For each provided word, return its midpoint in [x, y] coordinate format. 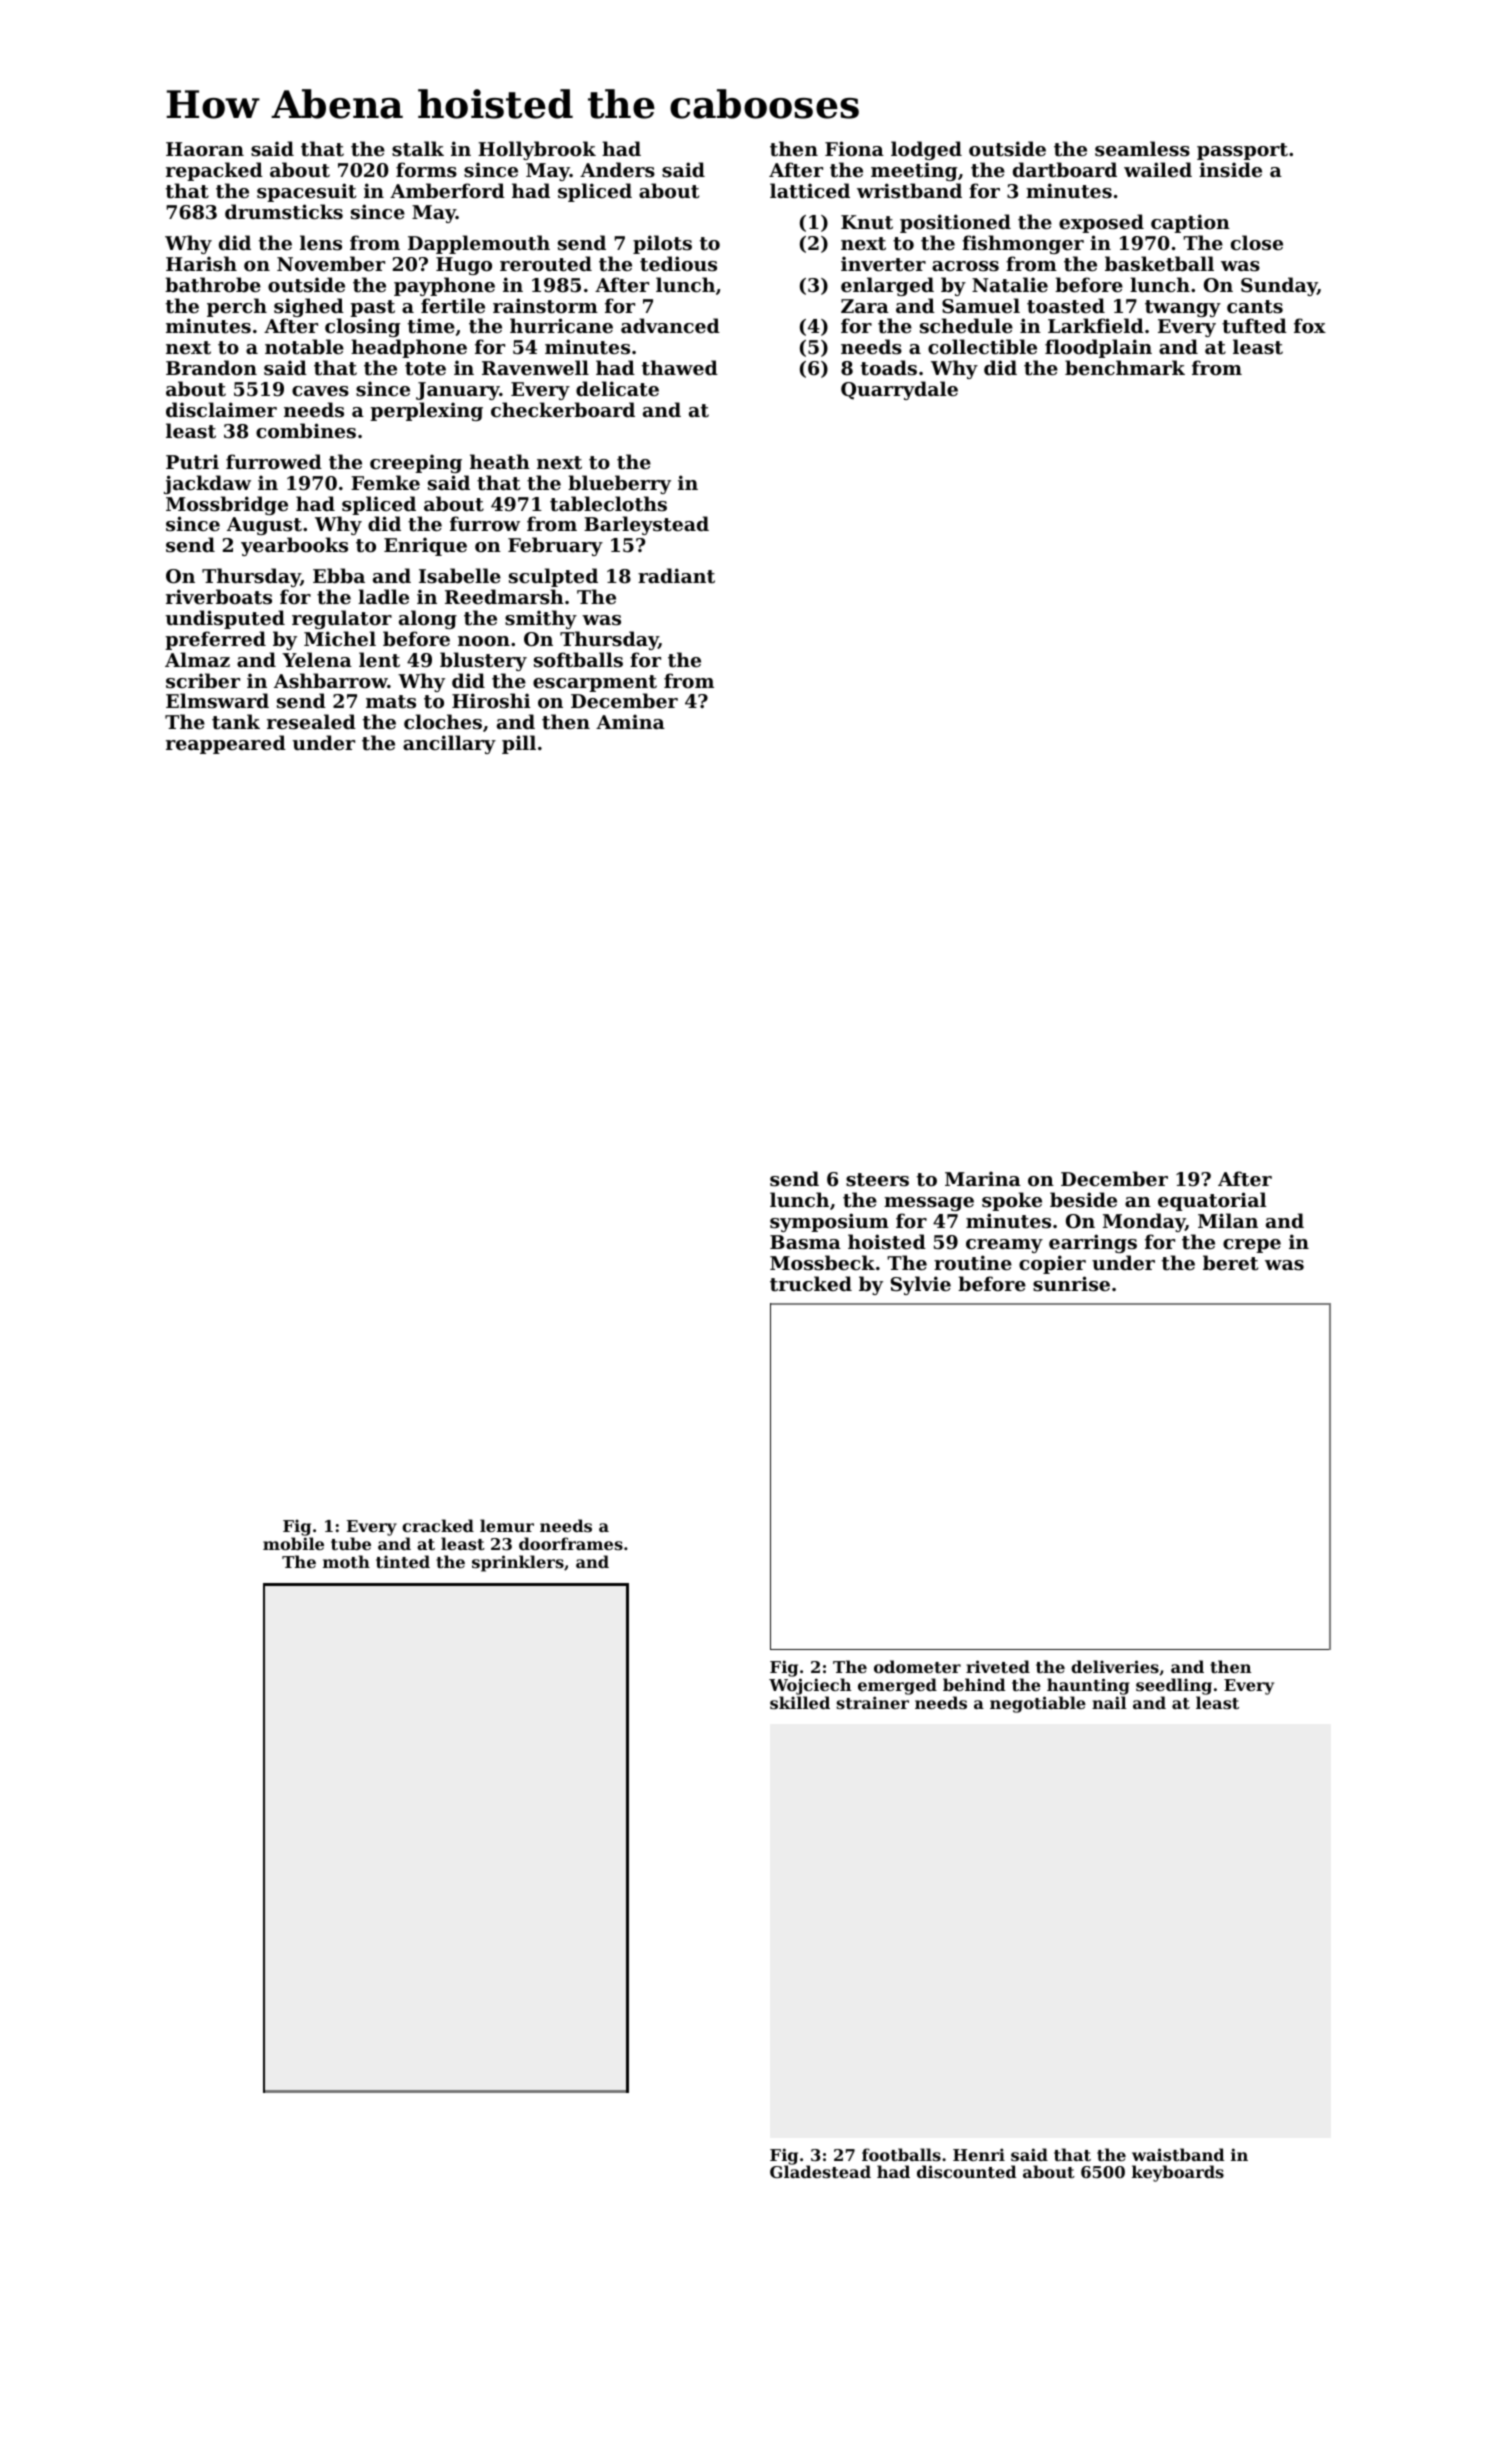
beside [1083, 1199]
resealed [311, 722]
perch [237, 307]
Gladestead [820, 2172]
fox [1310, 325]
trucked [811, 1284]
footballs [901, 2154]
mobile [293, 1543]
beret [1230, 1262]
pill [519, 744]
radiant [676, 576]
